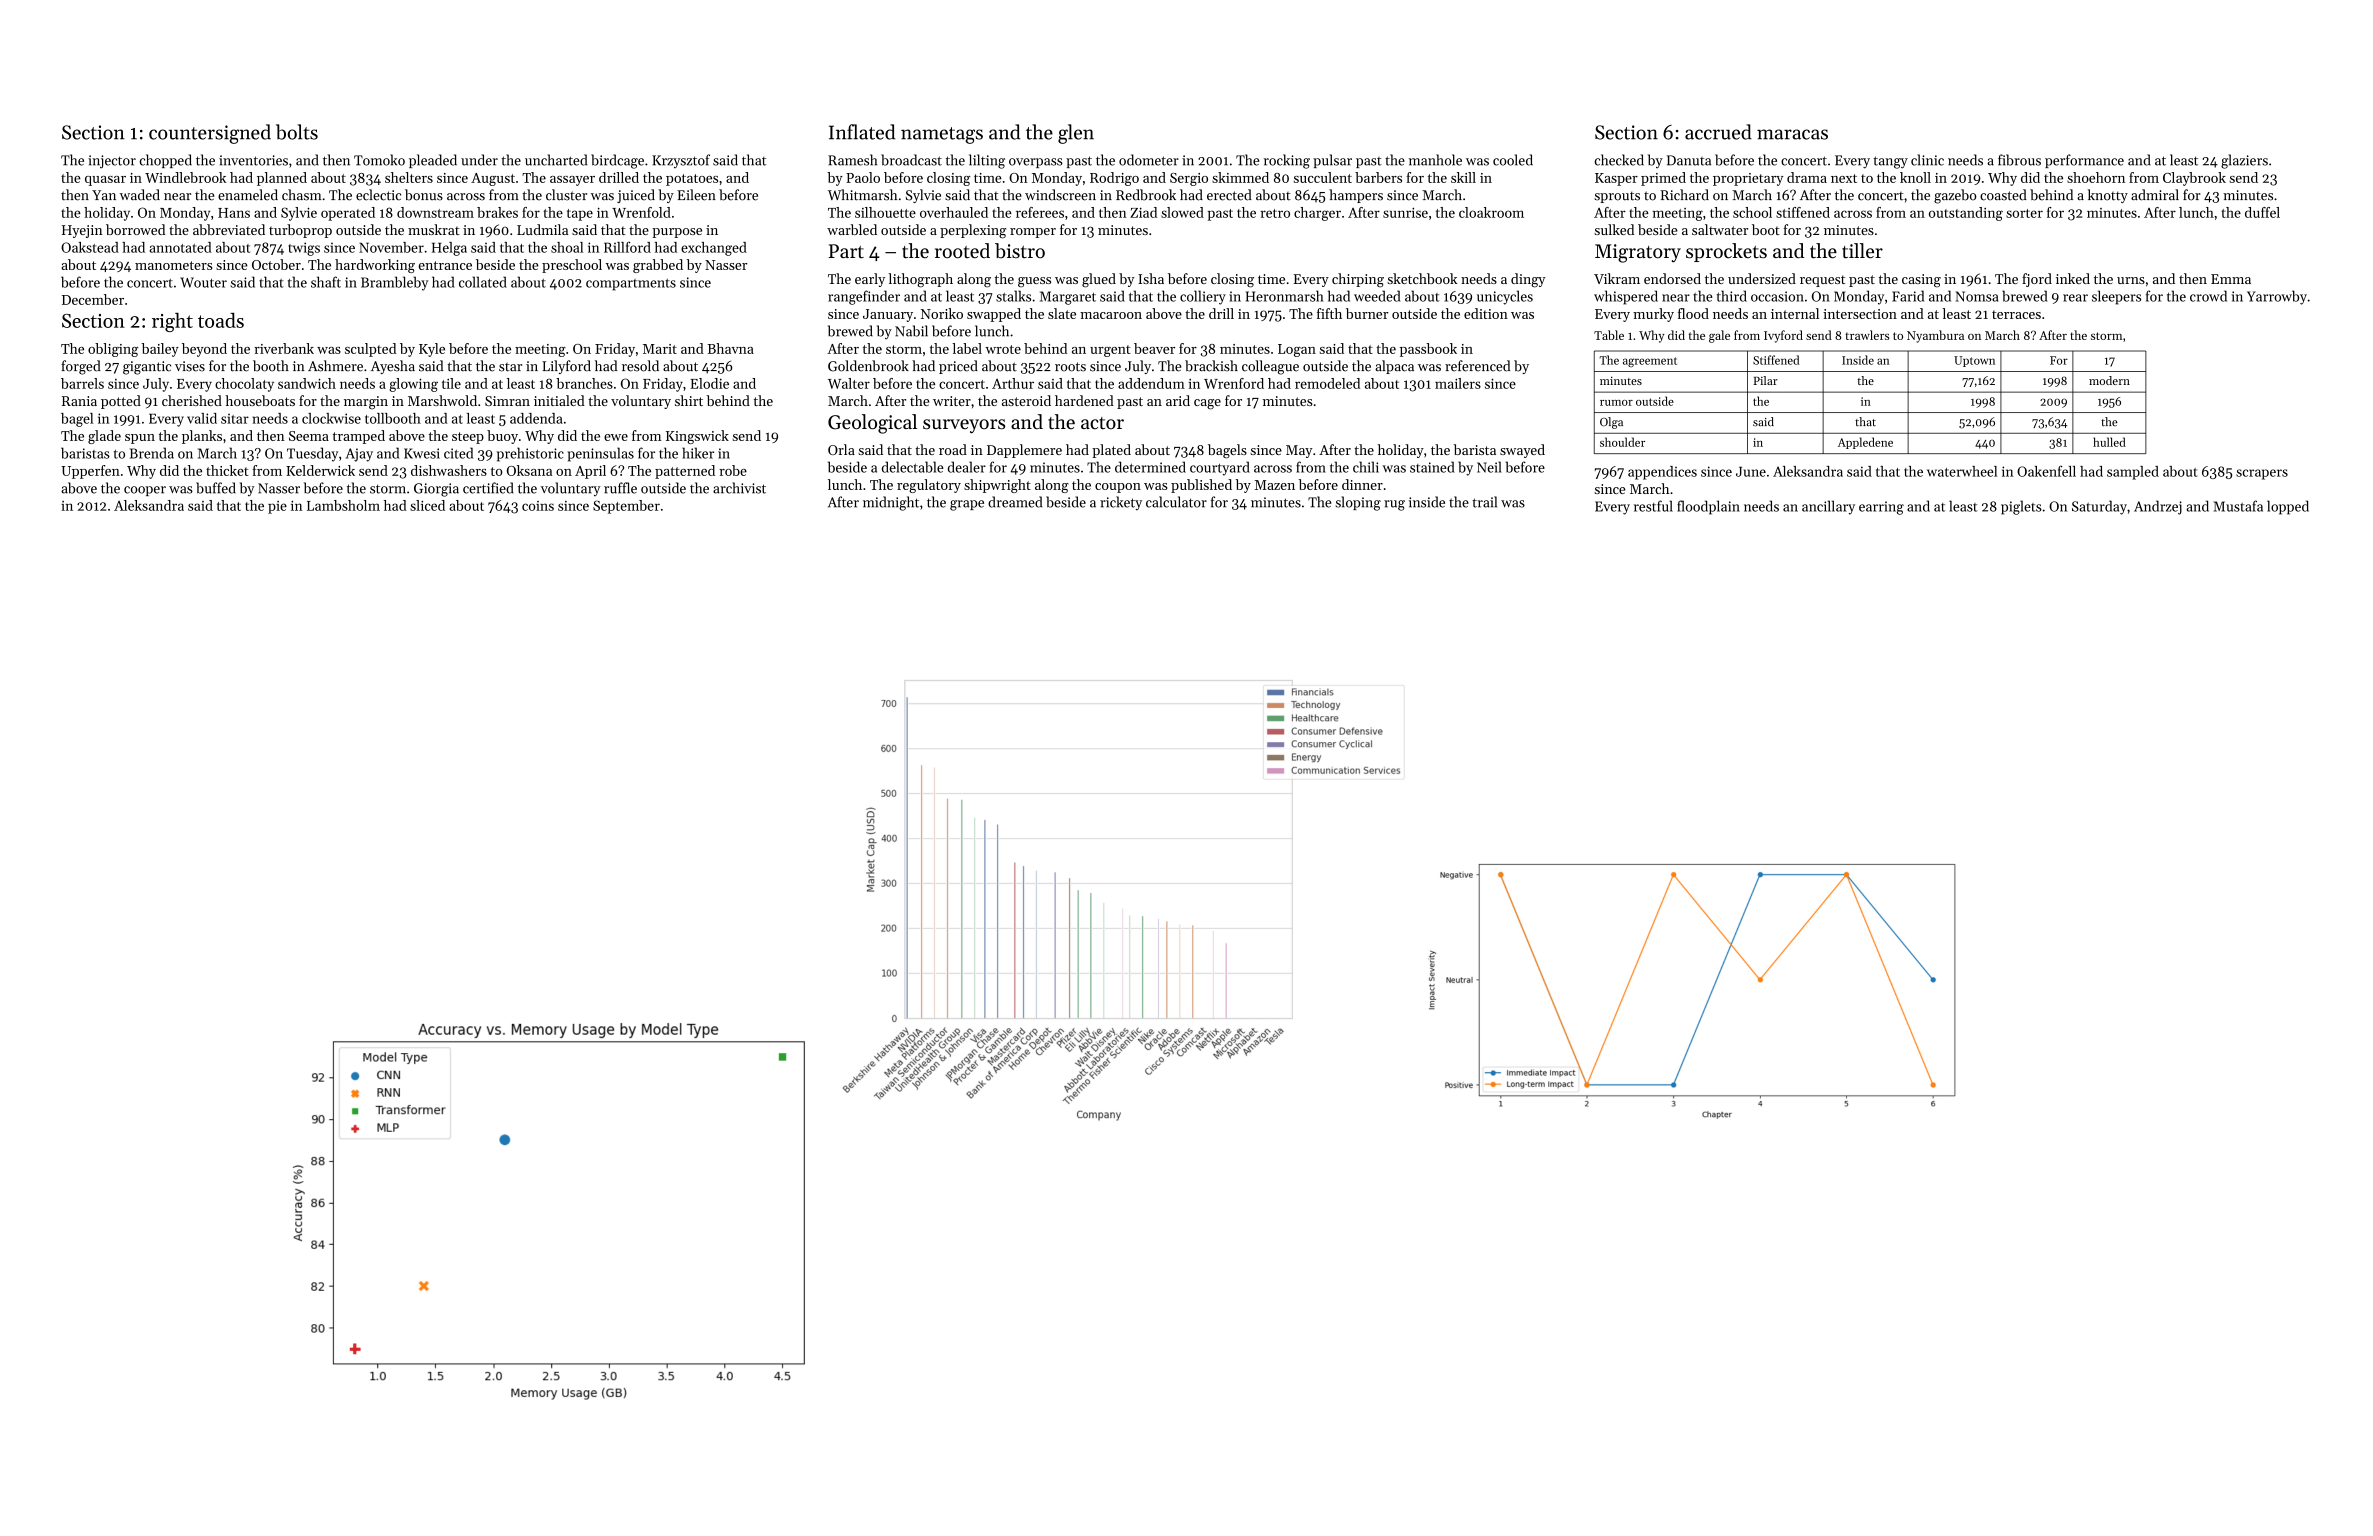 This document has height=1536, width=2373. Describe the element at coordinates (1394, 505) in the document. I see `rug` at that location.
